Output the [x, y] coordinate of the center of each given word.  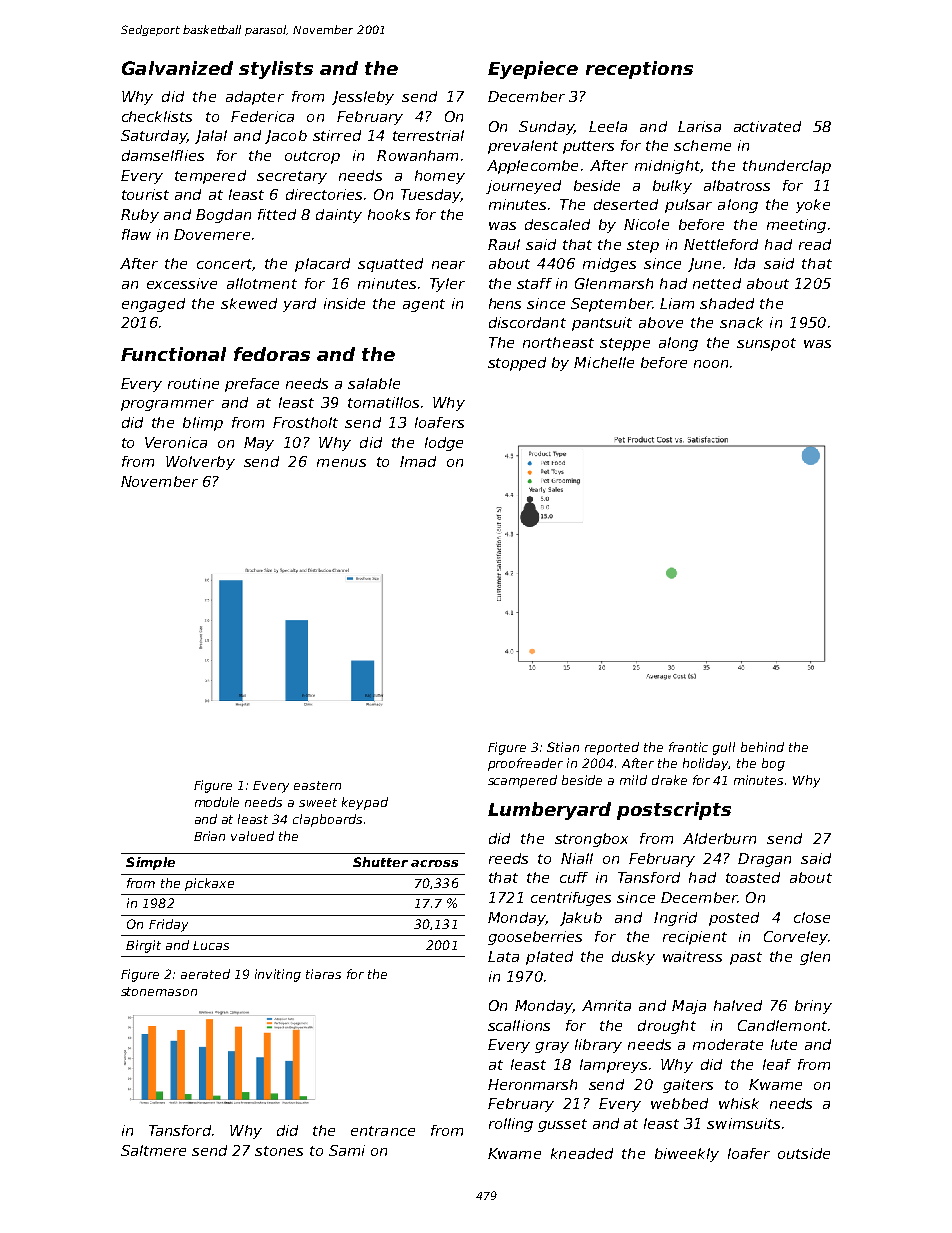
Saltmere [153, 1150]
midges [609, 265]
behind [762, 747]
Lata [503, 956]
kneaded [582, 1153]
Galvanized [177, 68]
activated [767, 126]
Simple [150, 863]
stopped [517, 364]
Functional [173, 354]
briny [813, 1007]
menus [341, 463]
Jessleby [363, 98]
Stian [563, 747]
